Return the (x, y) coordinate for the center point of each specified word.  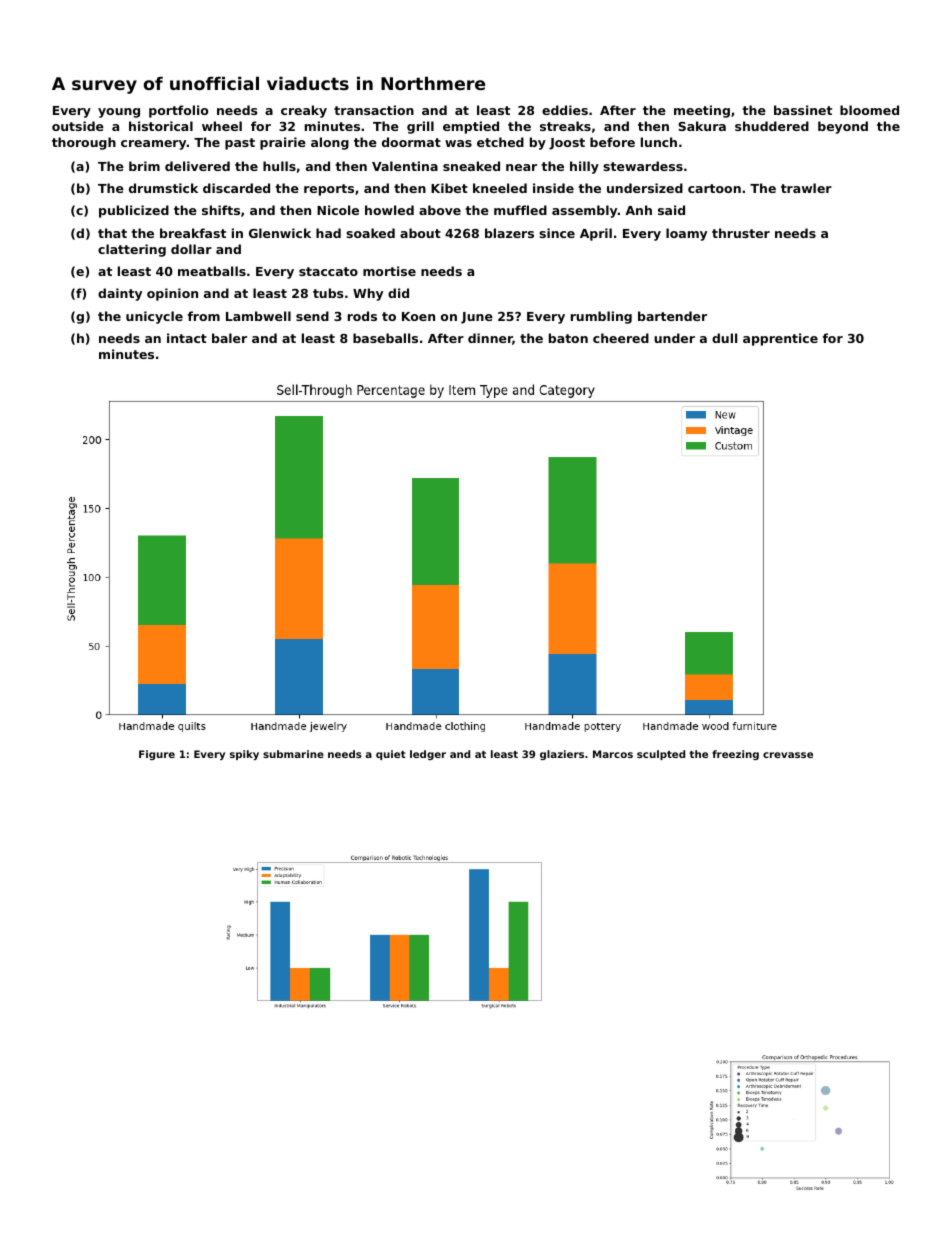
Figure (157, 755)
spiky (244, 755)
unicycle (154, 317)
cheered (621, 338)
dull (724, 338)
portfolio (178, 111)
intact (187, 338)
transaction (374, 110)
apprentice (780, 339)
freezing (735, 755)
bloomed (869, 110)
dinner (490, 339)
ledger (428, 755)
